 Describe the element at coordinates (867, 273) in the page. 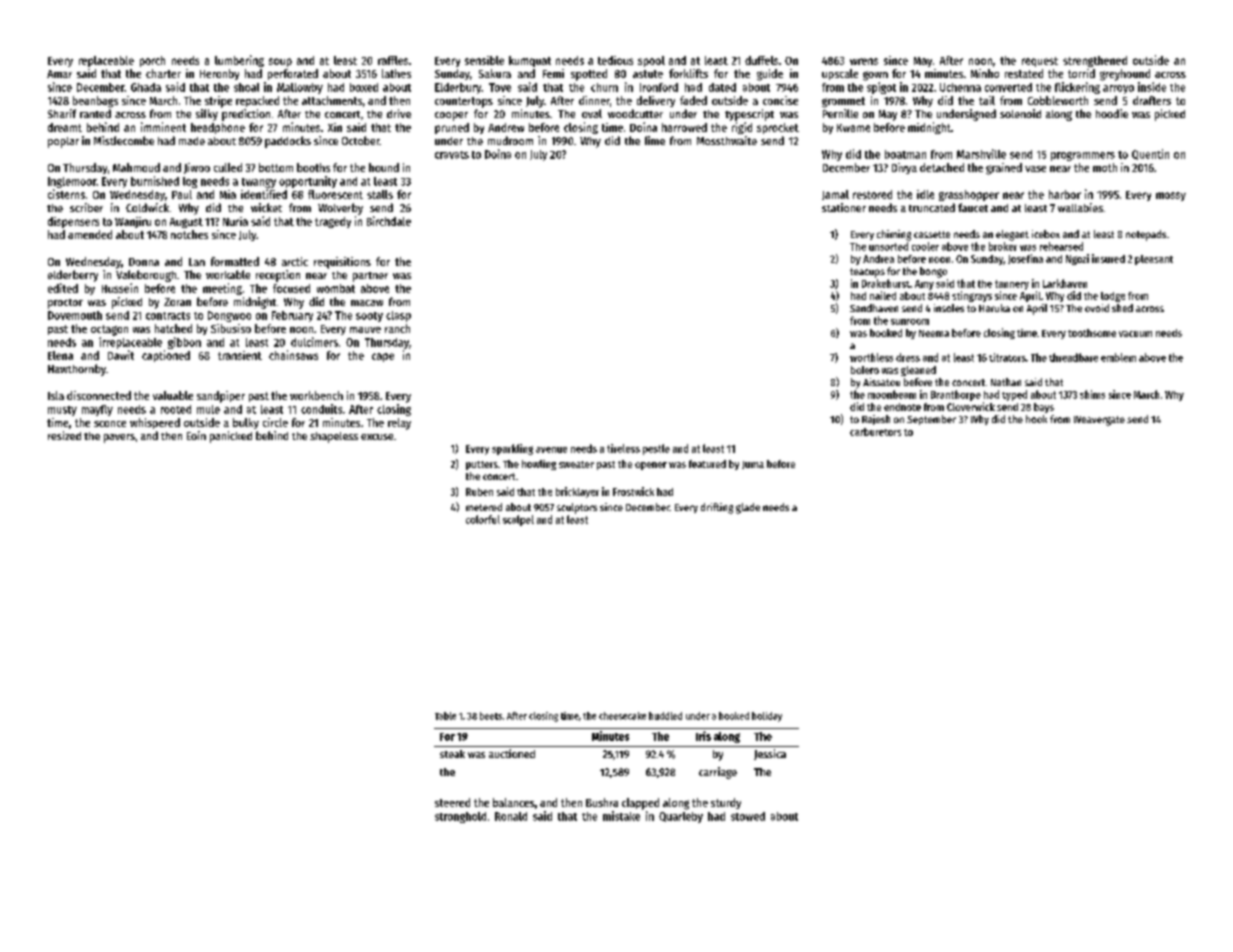

I see `teacups` at that location.
